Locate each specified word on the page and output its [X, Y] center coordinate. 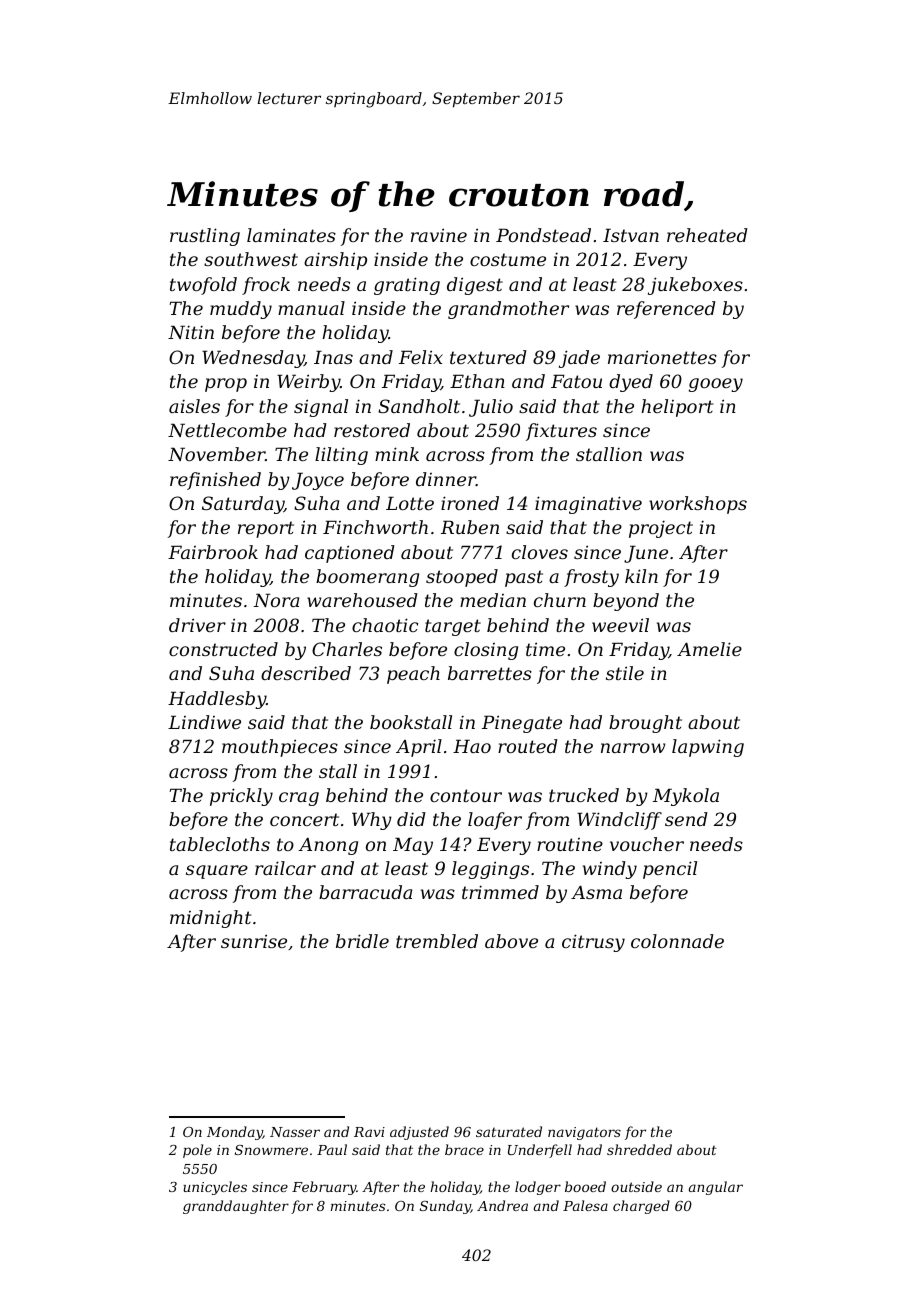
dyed [631, 383]
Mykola [686, 797]
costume [508, 259]
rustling [205, 237]
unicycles [215, 1188]
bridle [362, 941]
